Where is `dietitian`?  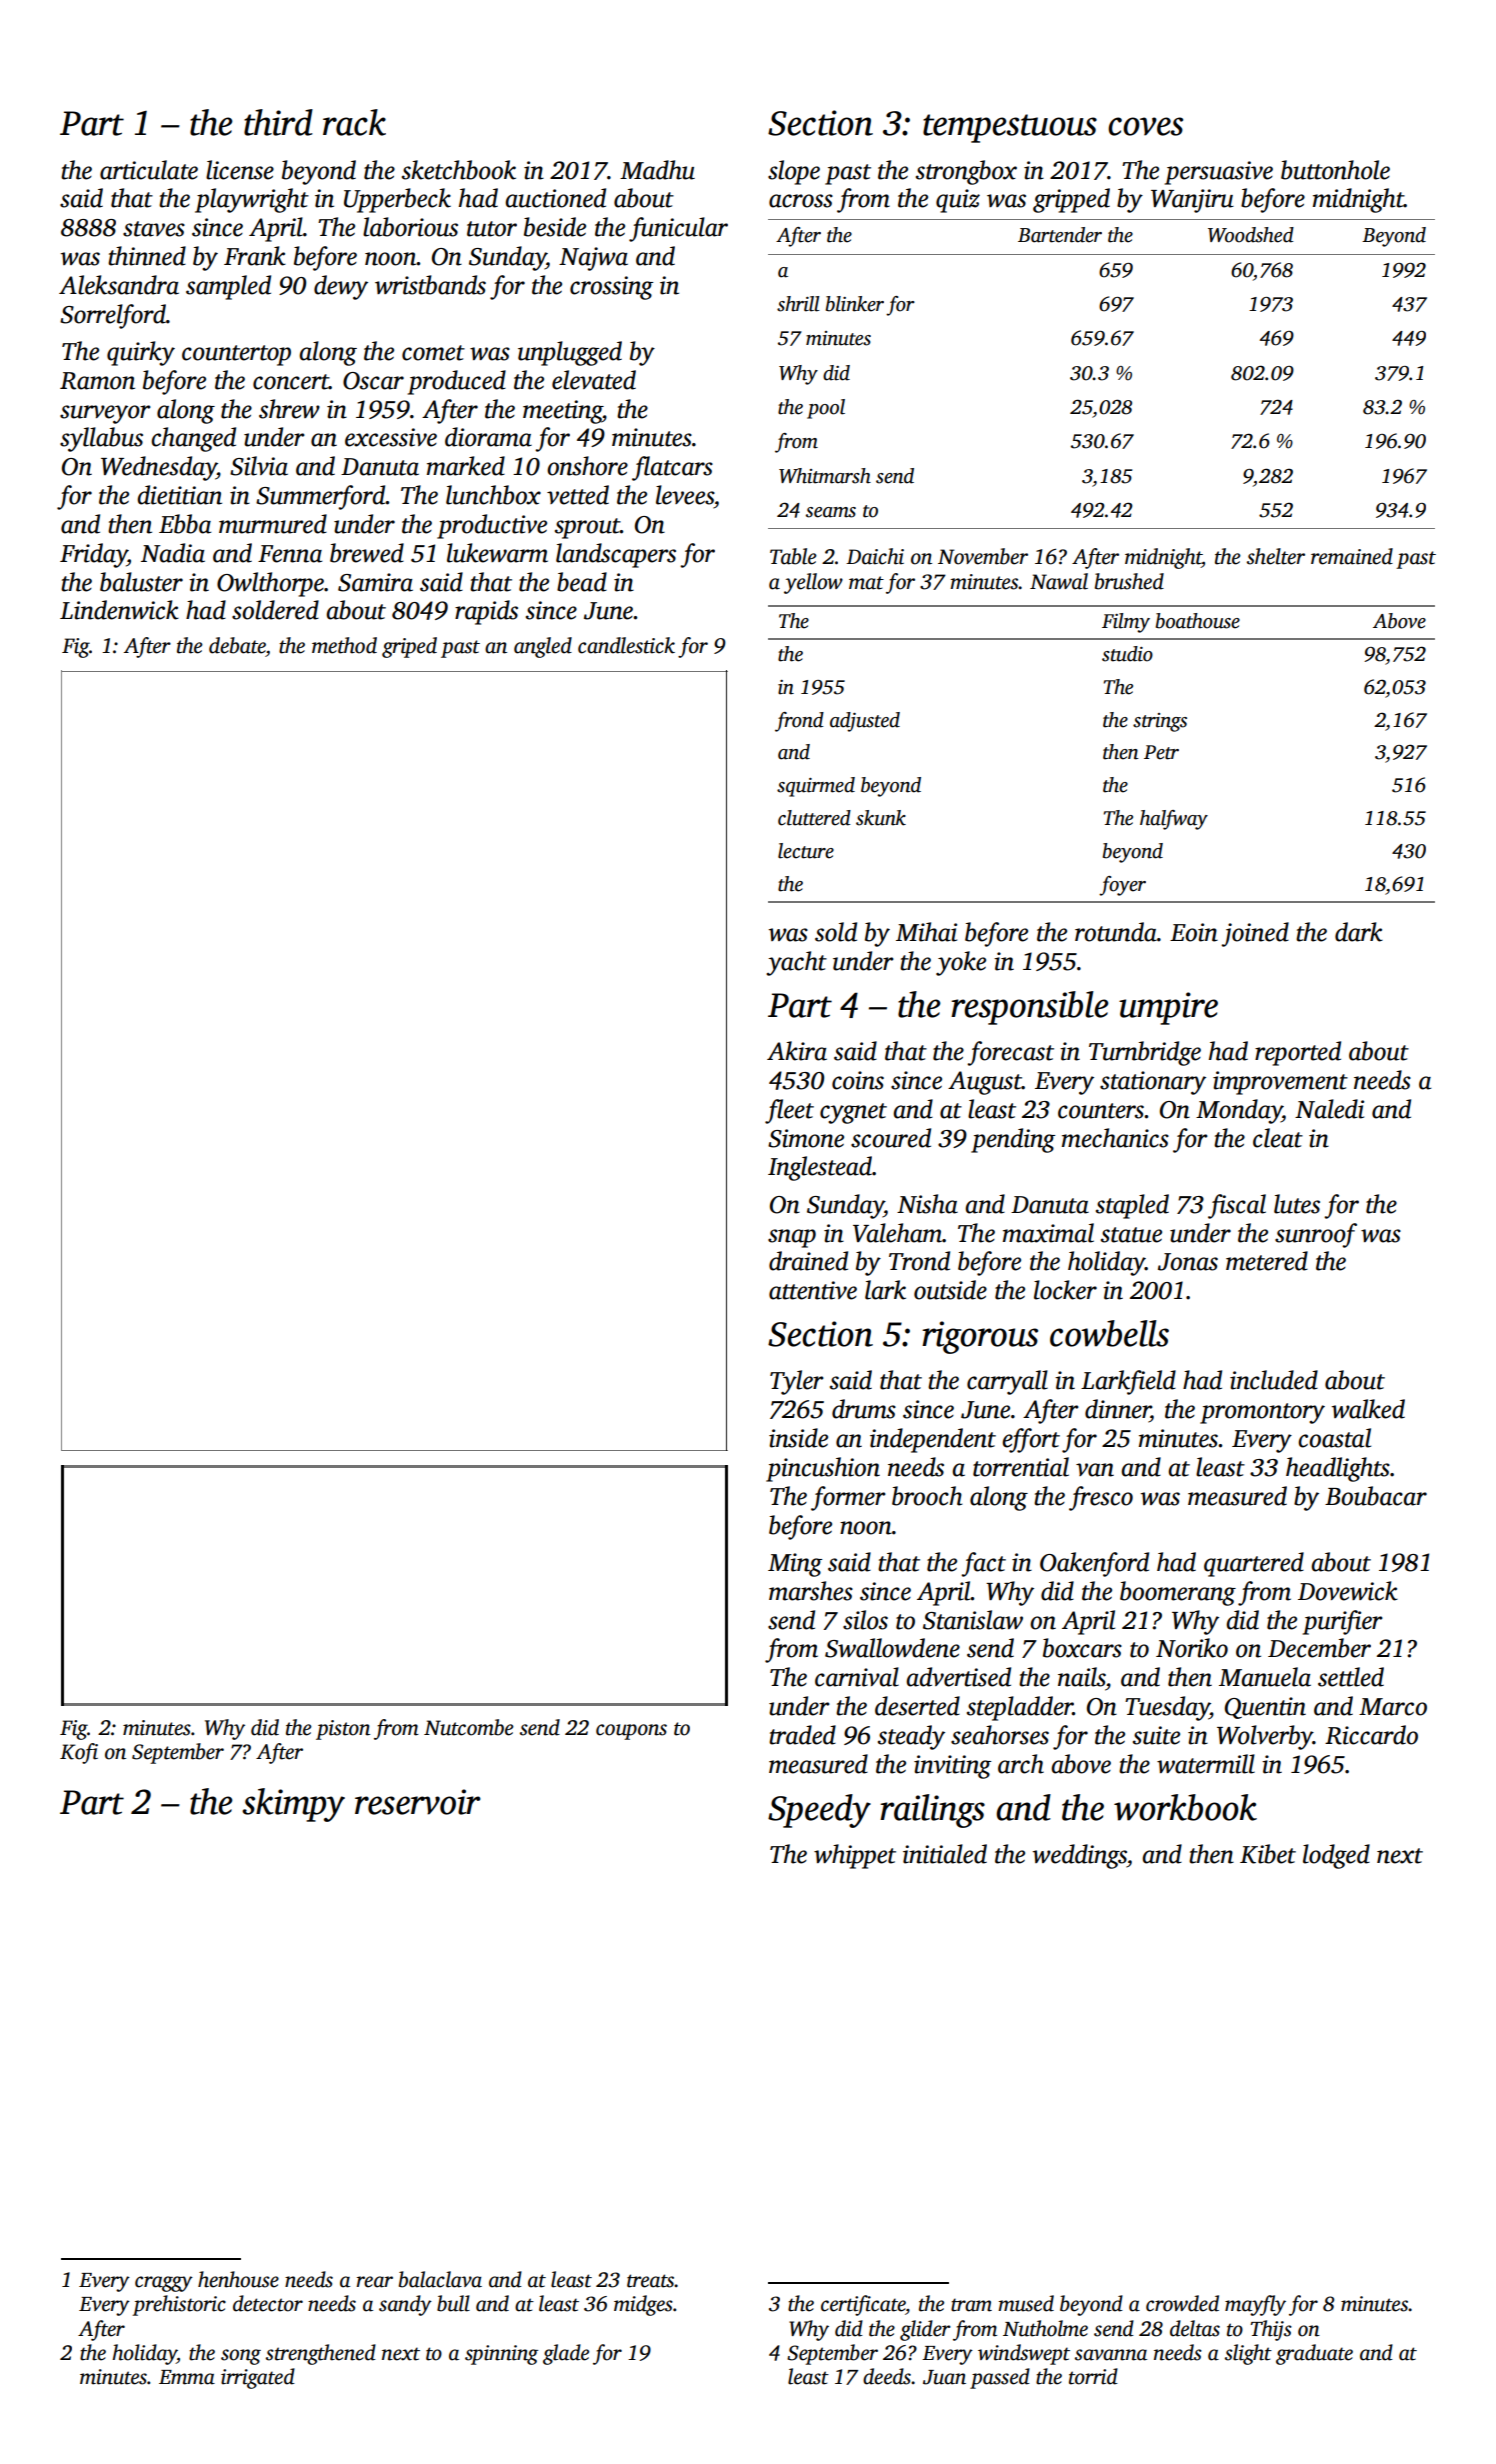
dietitian is located at coordinates (179, 495).
